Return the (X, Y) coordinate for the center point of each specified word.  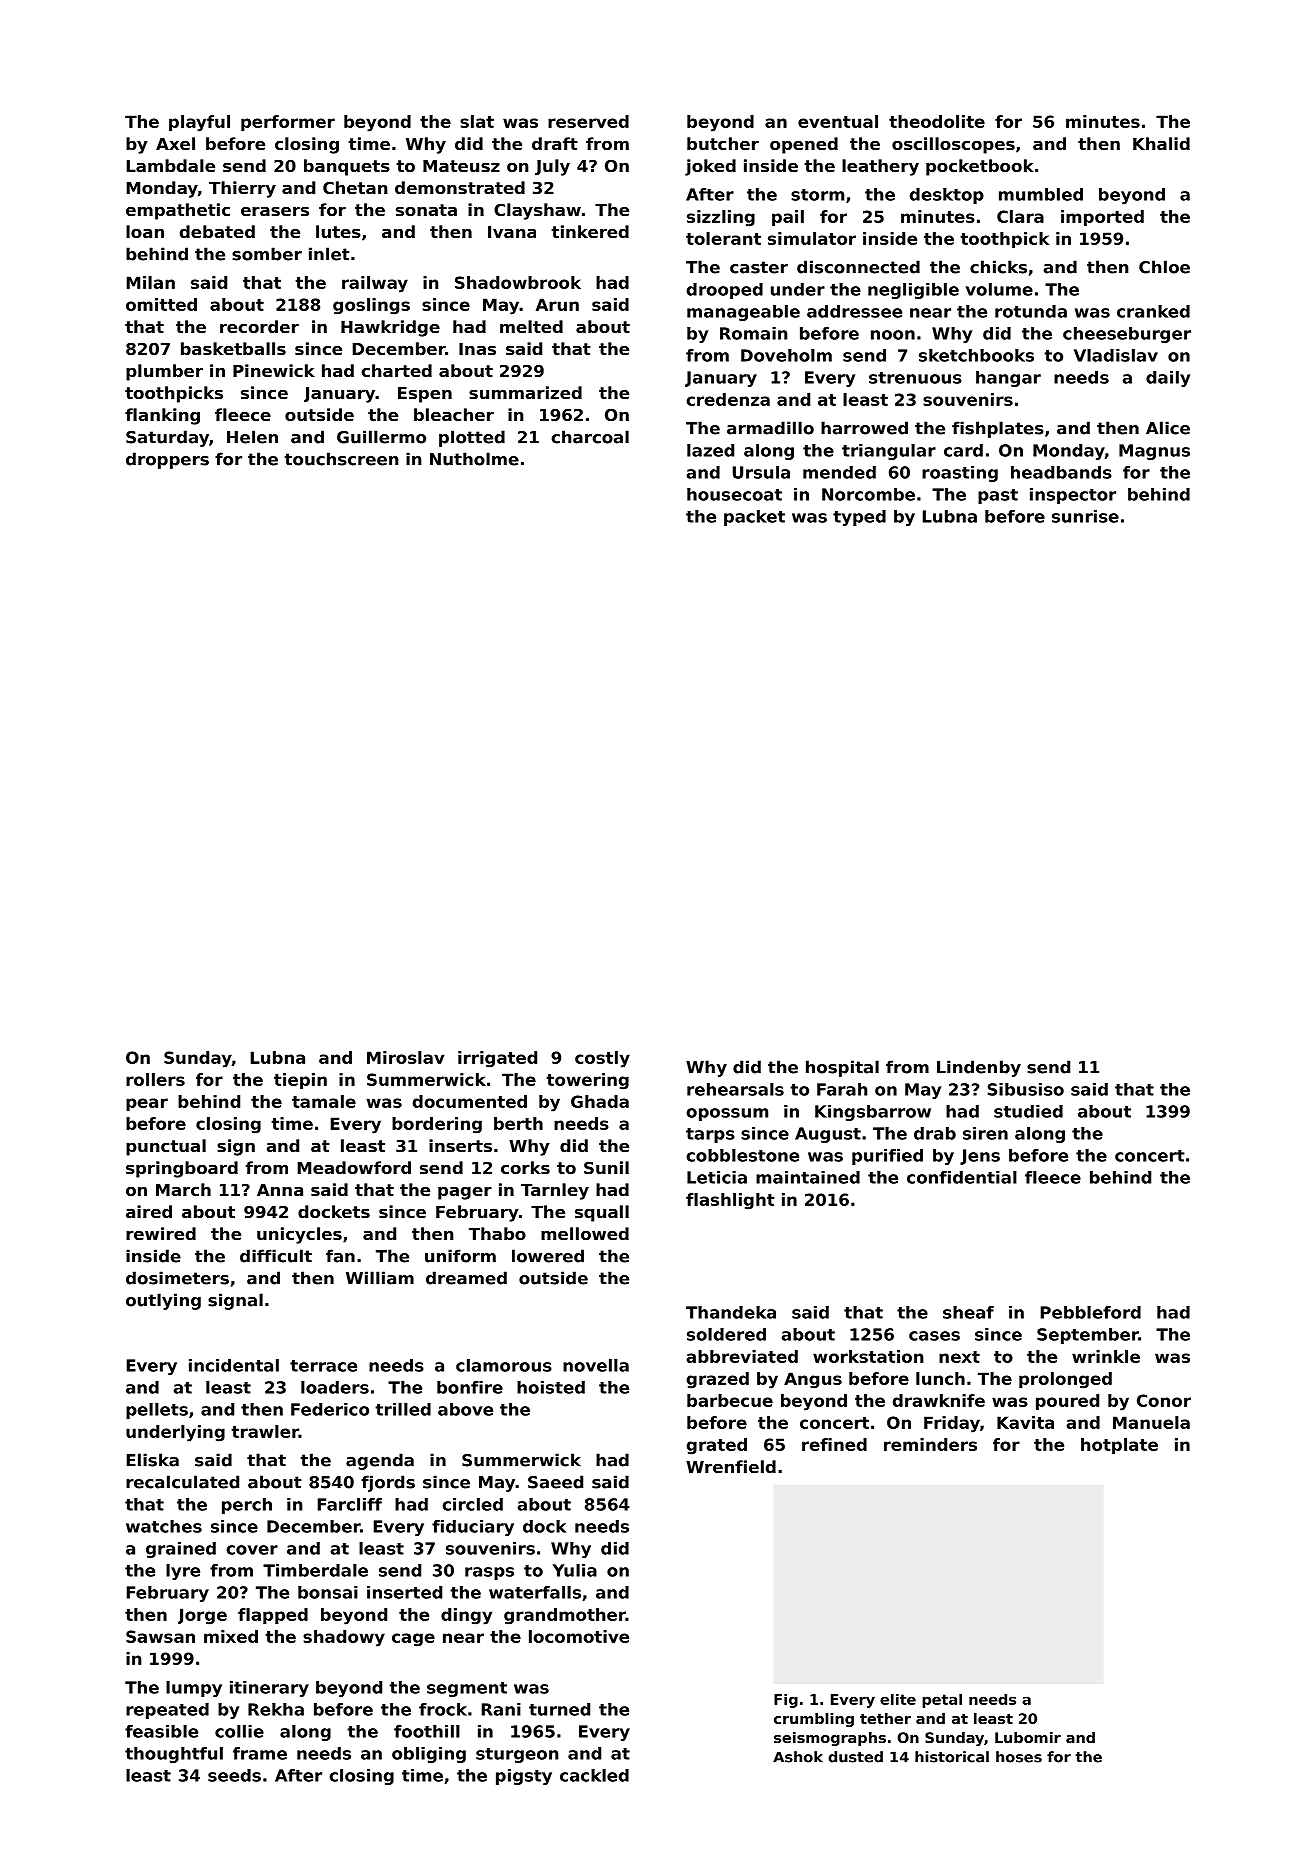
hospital (842, 1068)
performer (288, 123)
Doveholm (786, 355)
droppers (167, 460)
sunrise (1085, 516)
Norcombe (868, 494)
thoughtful (174, 1755)
